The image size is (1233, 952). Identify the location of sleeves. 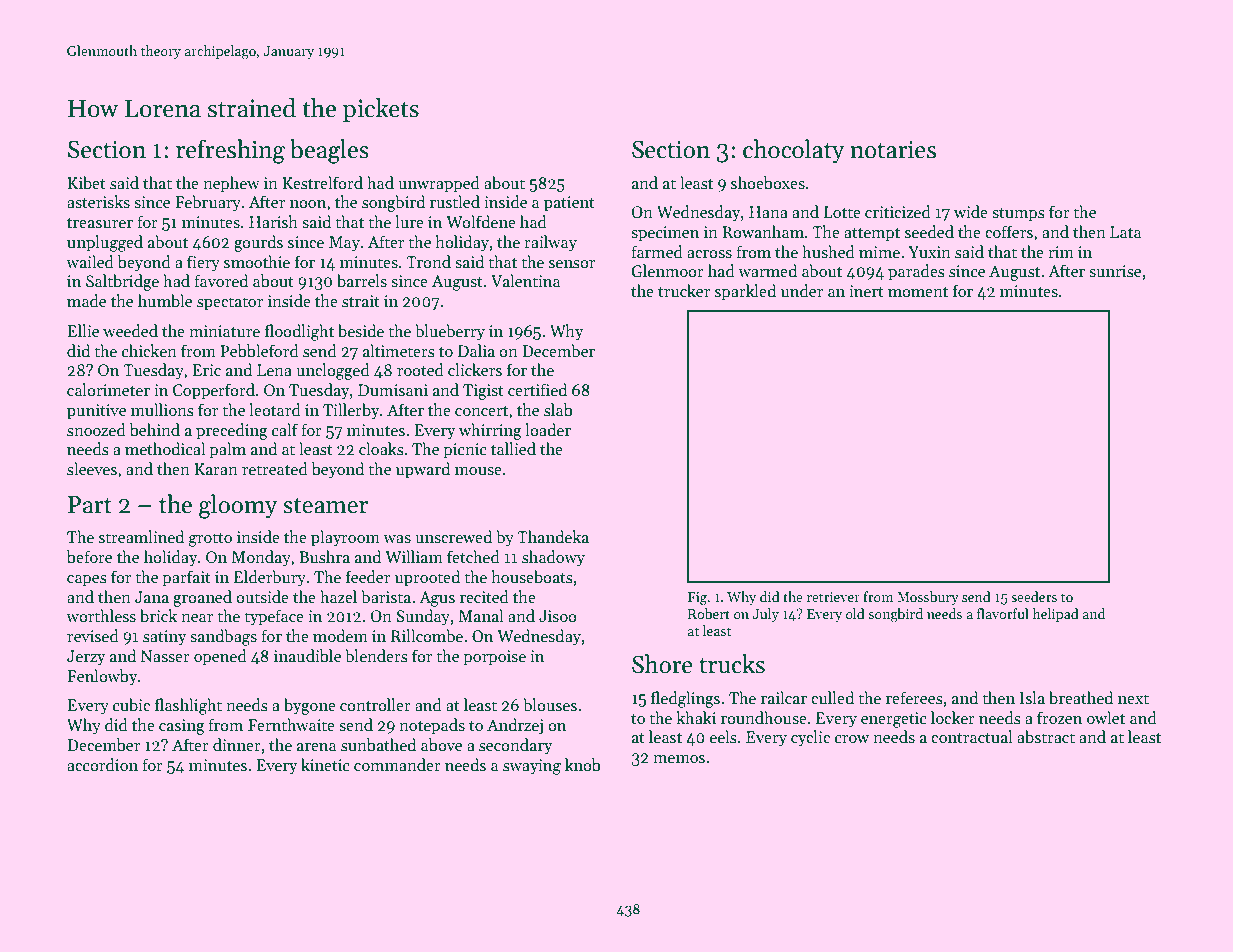
(92, 468).
